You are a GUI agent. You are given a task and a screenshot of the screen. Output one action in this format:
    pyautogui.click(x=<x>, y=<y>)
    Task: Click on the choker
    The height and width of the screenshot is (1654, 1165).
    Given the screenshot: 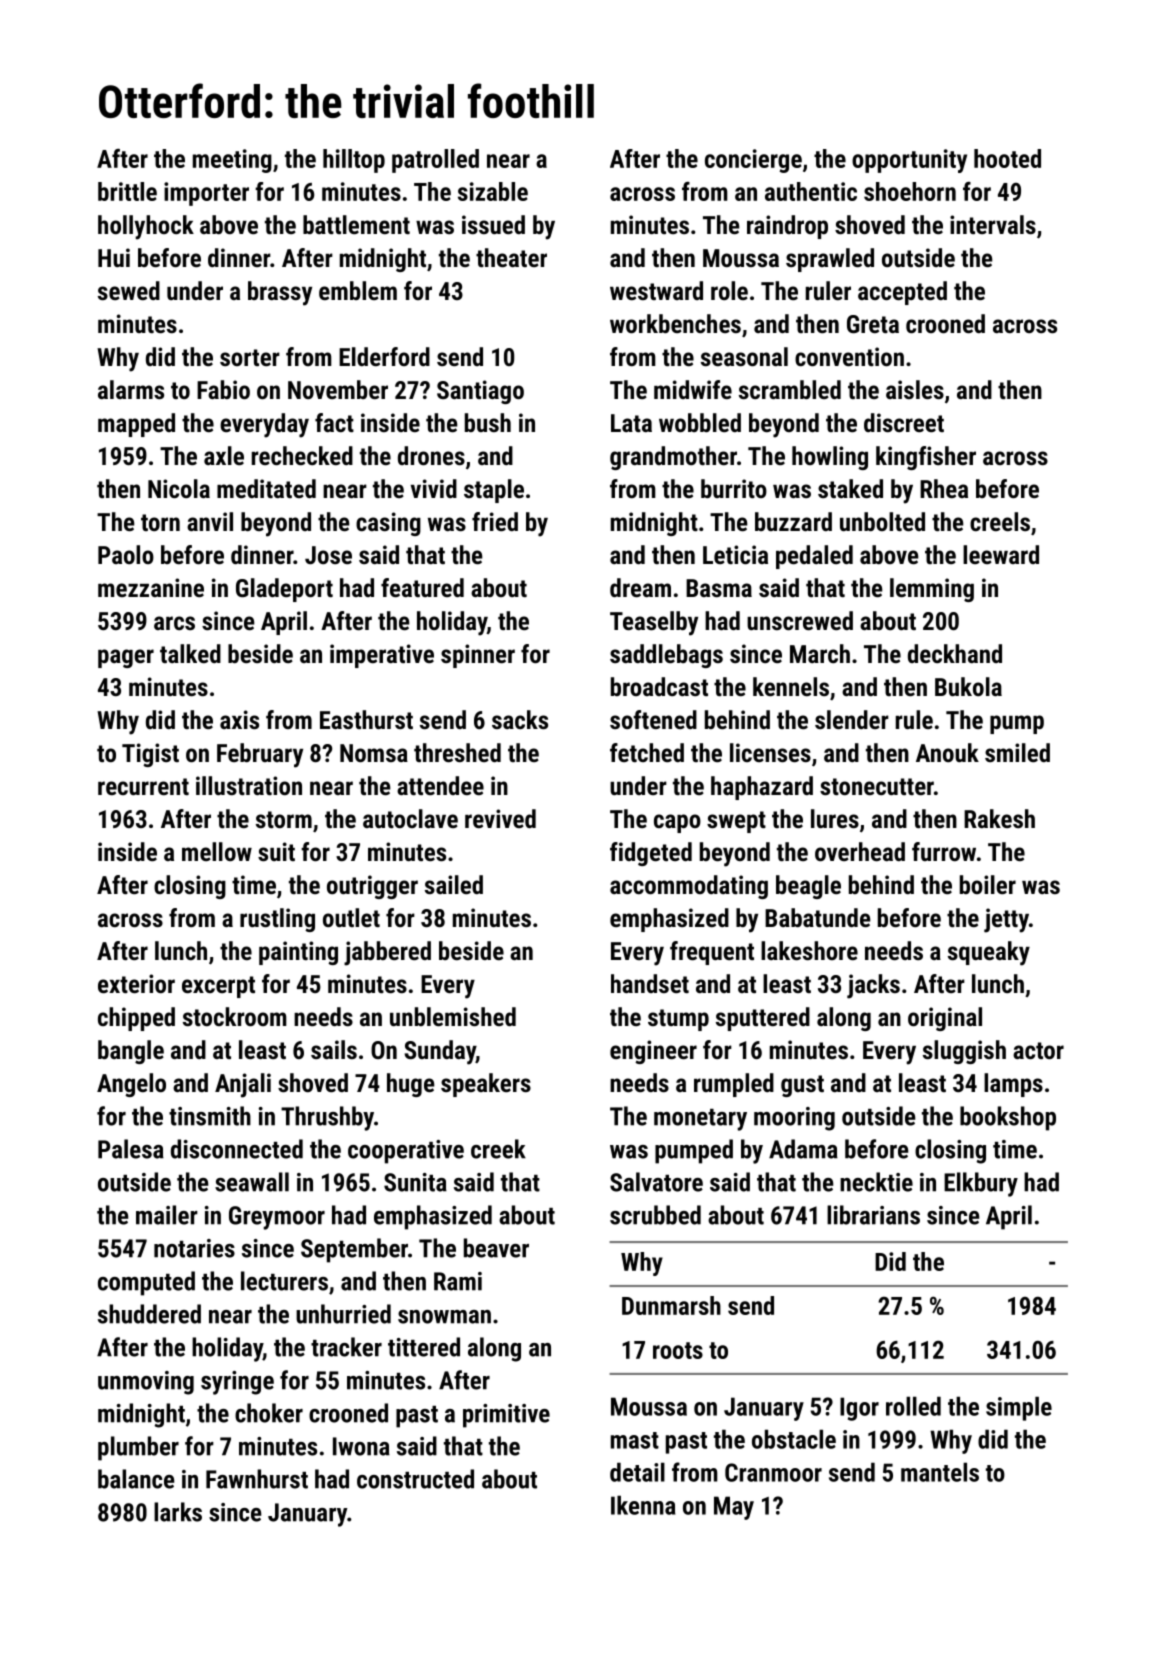 What is the action you would take?
    pyautogui.click(x=269, y=1413)
